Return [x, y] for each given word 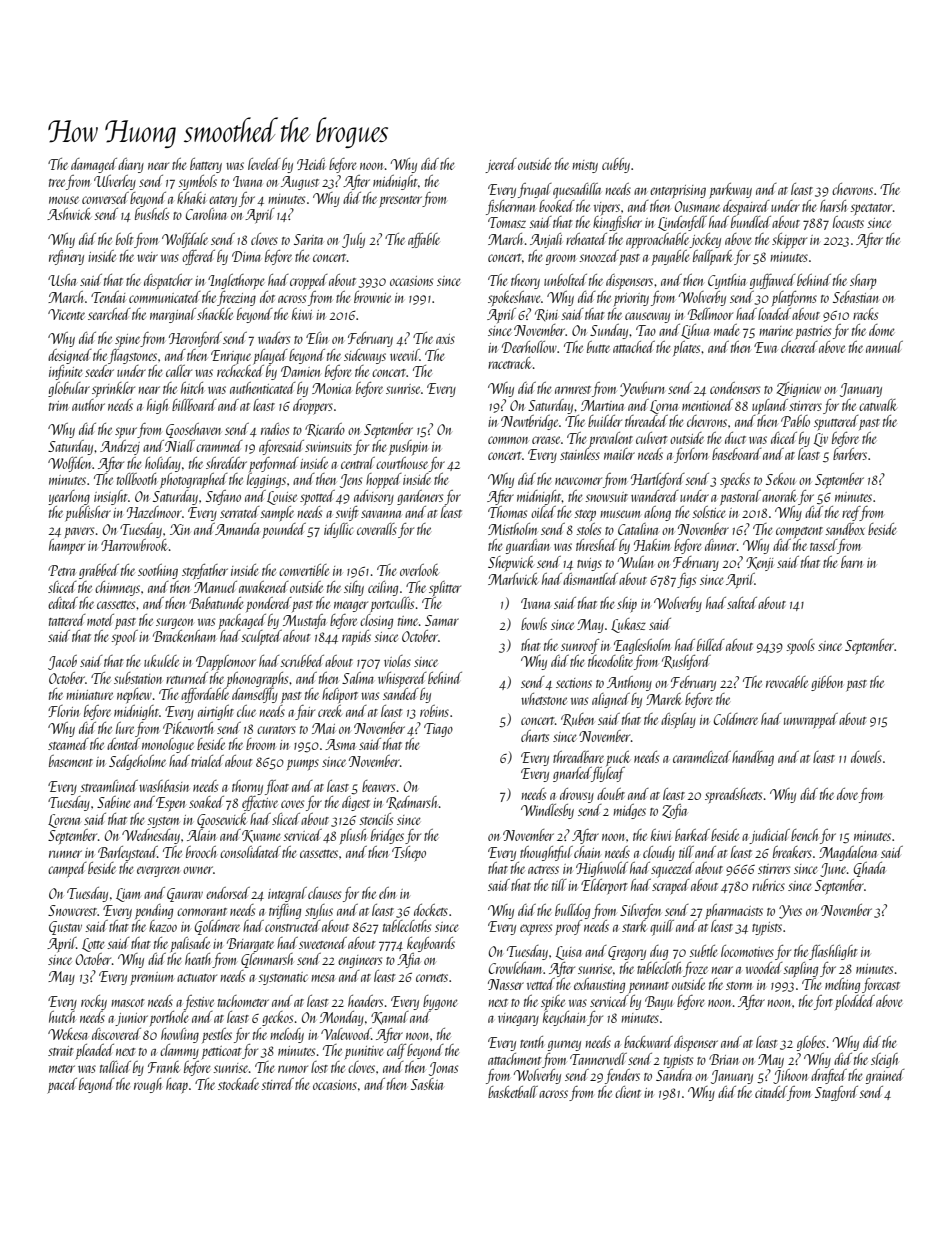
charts [535, 736]
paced [62, 1086]
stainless [580, 454]
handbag [753, 758]
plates [686, 348]
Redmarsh [411, 803]
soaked [206, 802]
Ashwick [69, 214]
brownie [372, 297]
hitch [192, 388]
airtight [216, 712]
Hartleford [658, 480]
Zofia [674, 811]
